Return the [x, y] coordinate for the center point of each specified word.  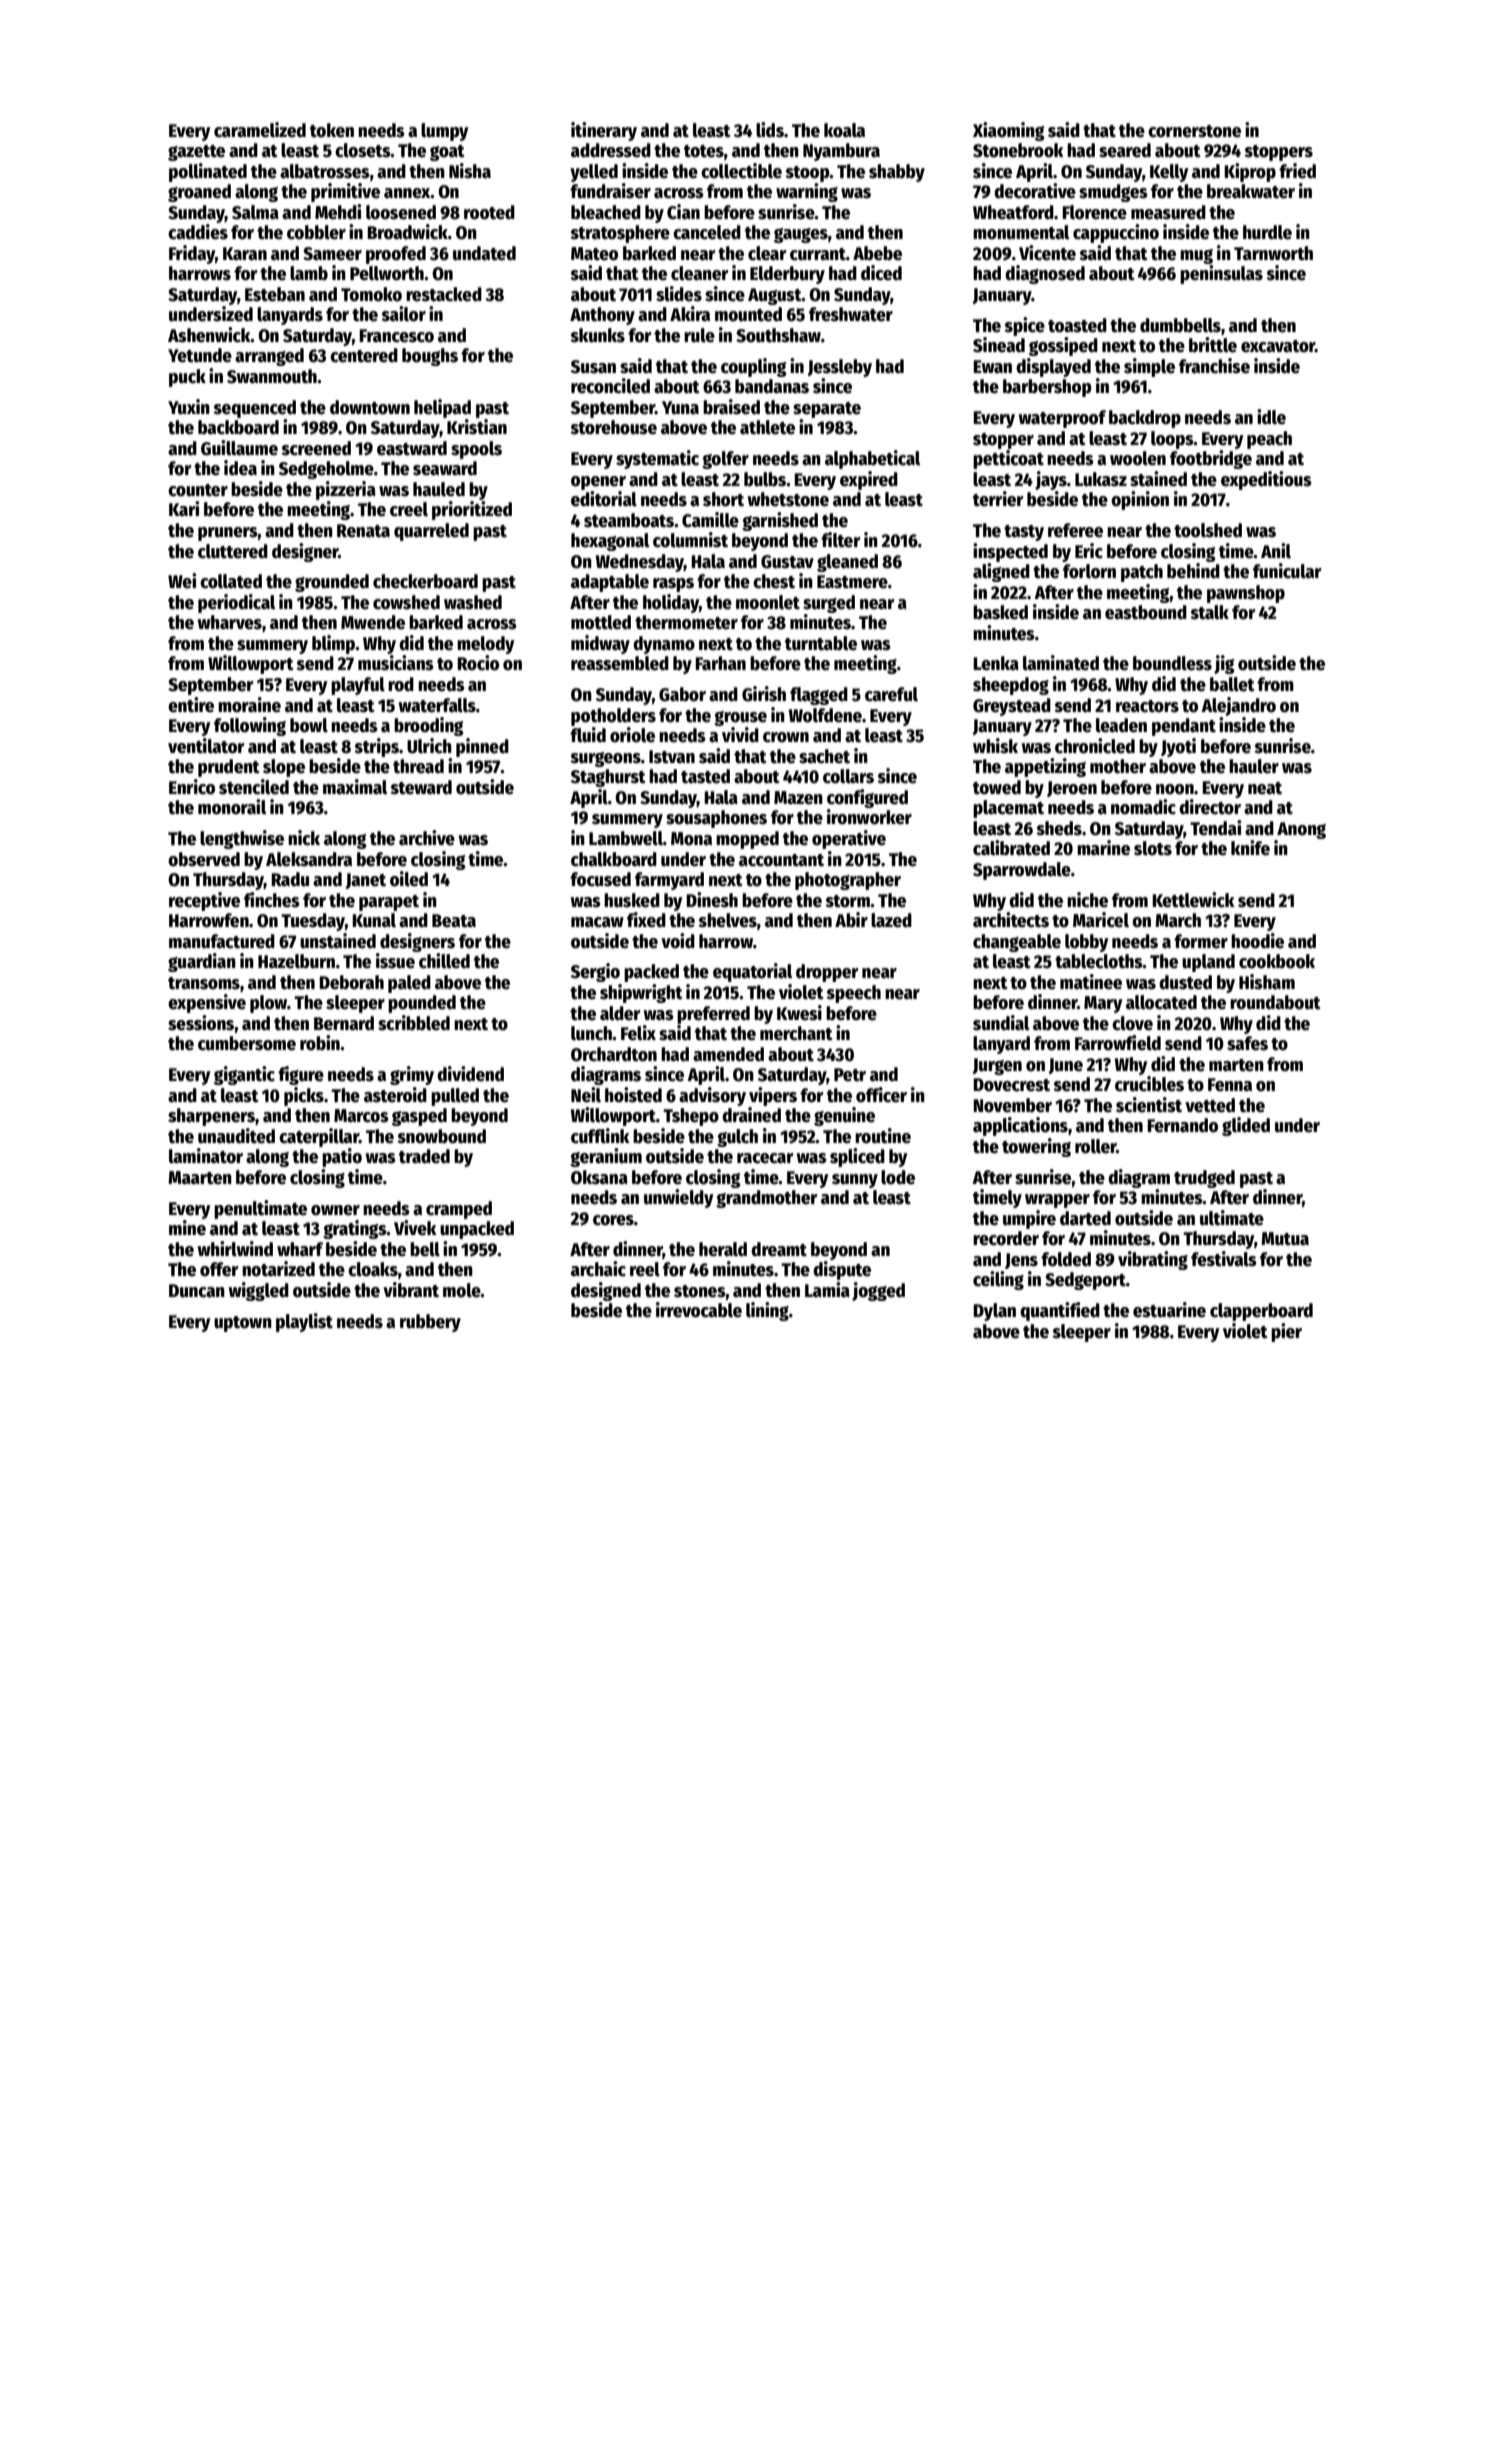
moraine [249, 705]
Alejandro [1238, 706]
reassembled [620, 663]
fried [1297, 171]
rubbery [430, 1323]
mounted [748, 314]
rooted [489, 212]
